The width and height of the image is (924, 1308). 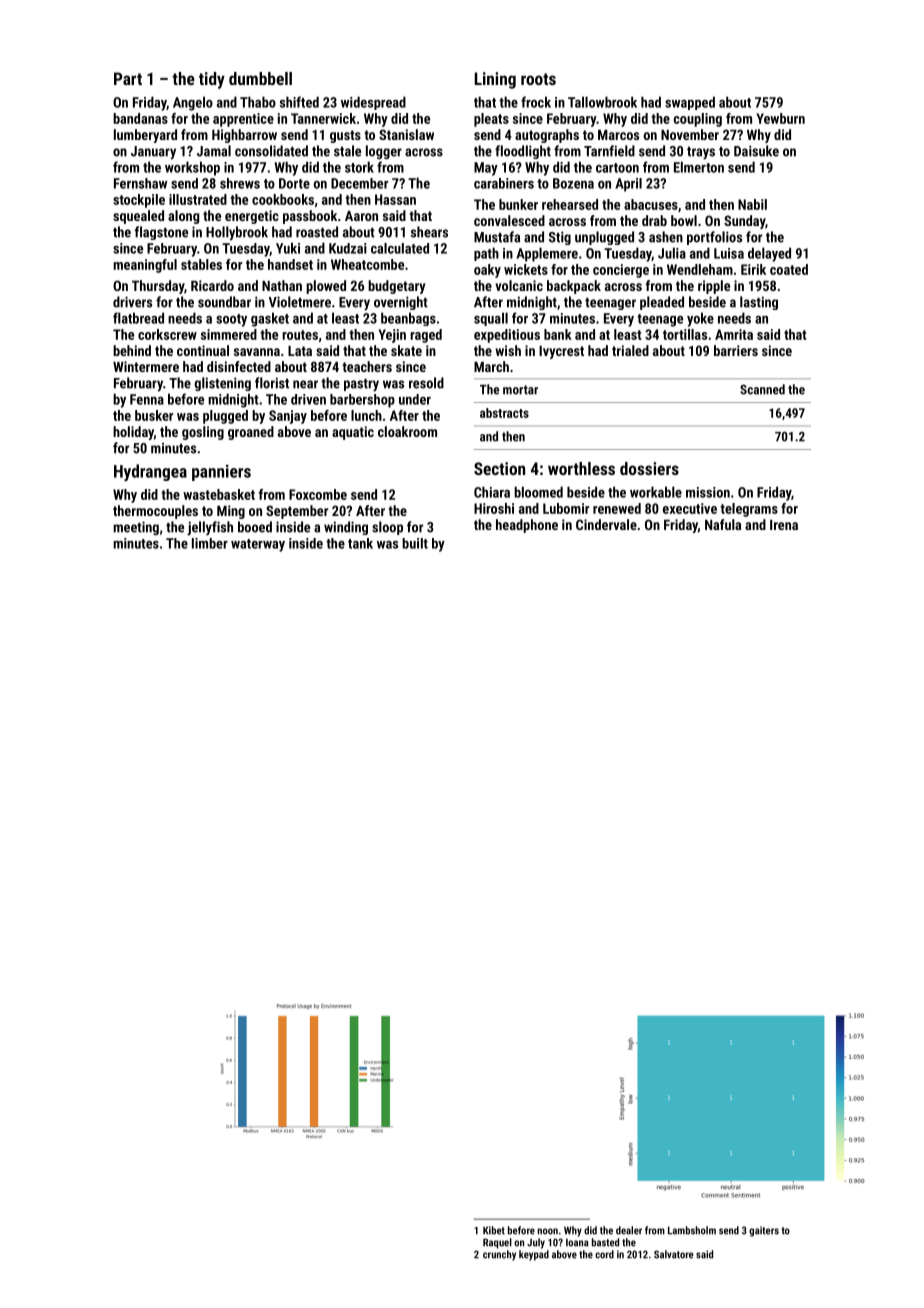 What do you see at coordinates (756, 151) in the image?
I see `Daisuke` at bounding box center [756, 151].
